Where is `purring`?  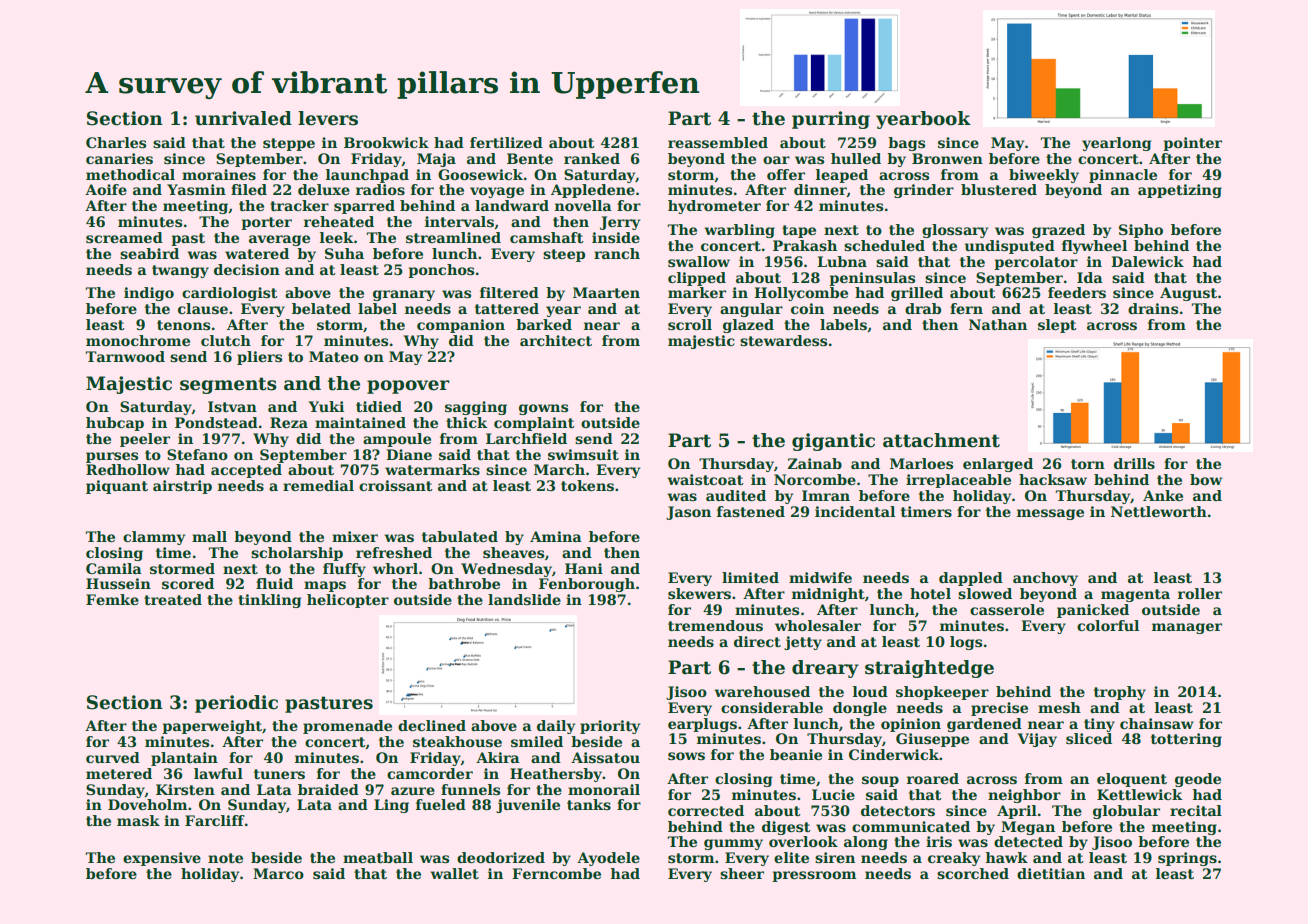
purring is located at coordinates (831, 120).
